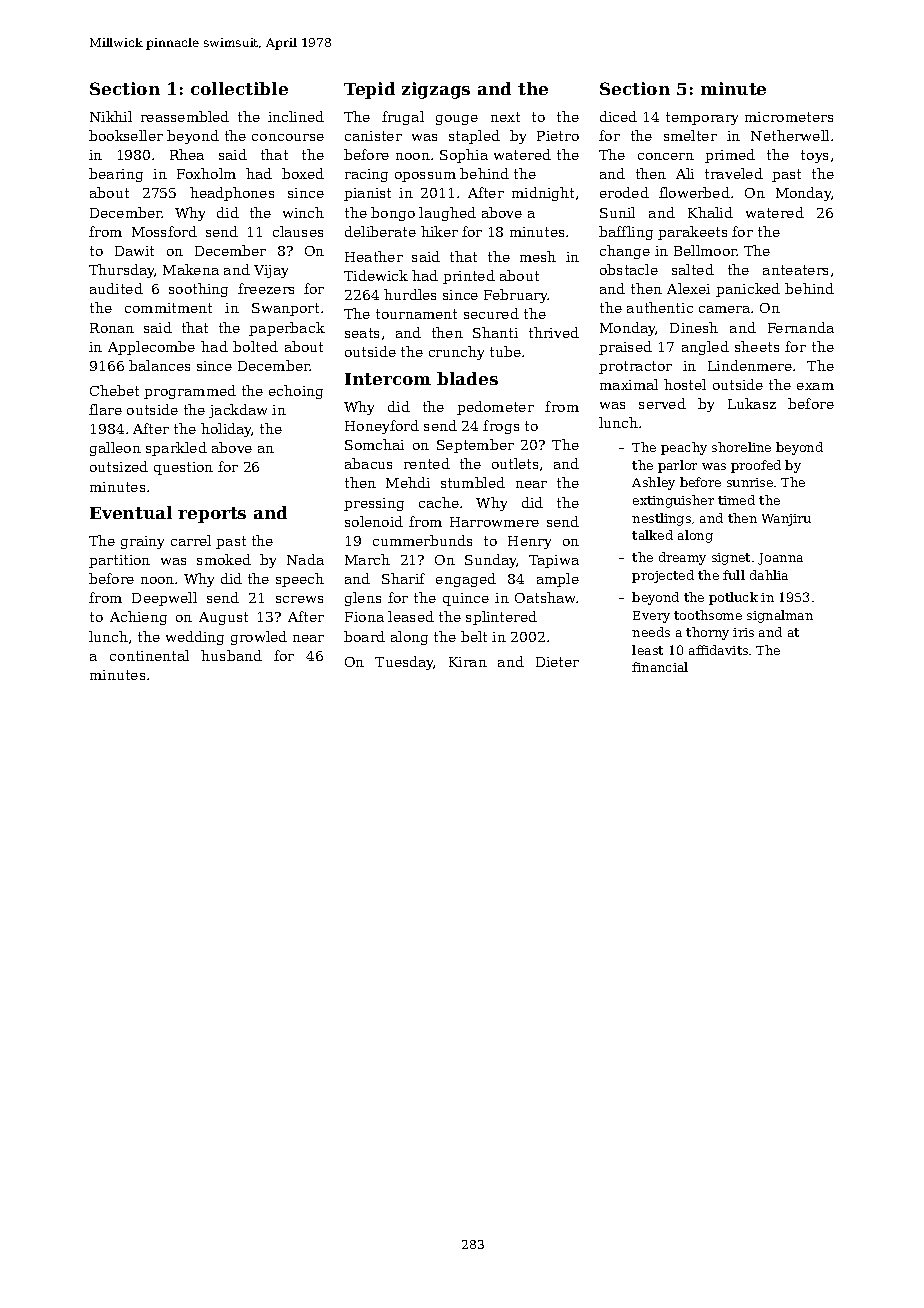 This screenshot has width=924, height=1308. Describe the element at coordinates (436, 90) in the screenshot. I see `zigzags` at that location.
